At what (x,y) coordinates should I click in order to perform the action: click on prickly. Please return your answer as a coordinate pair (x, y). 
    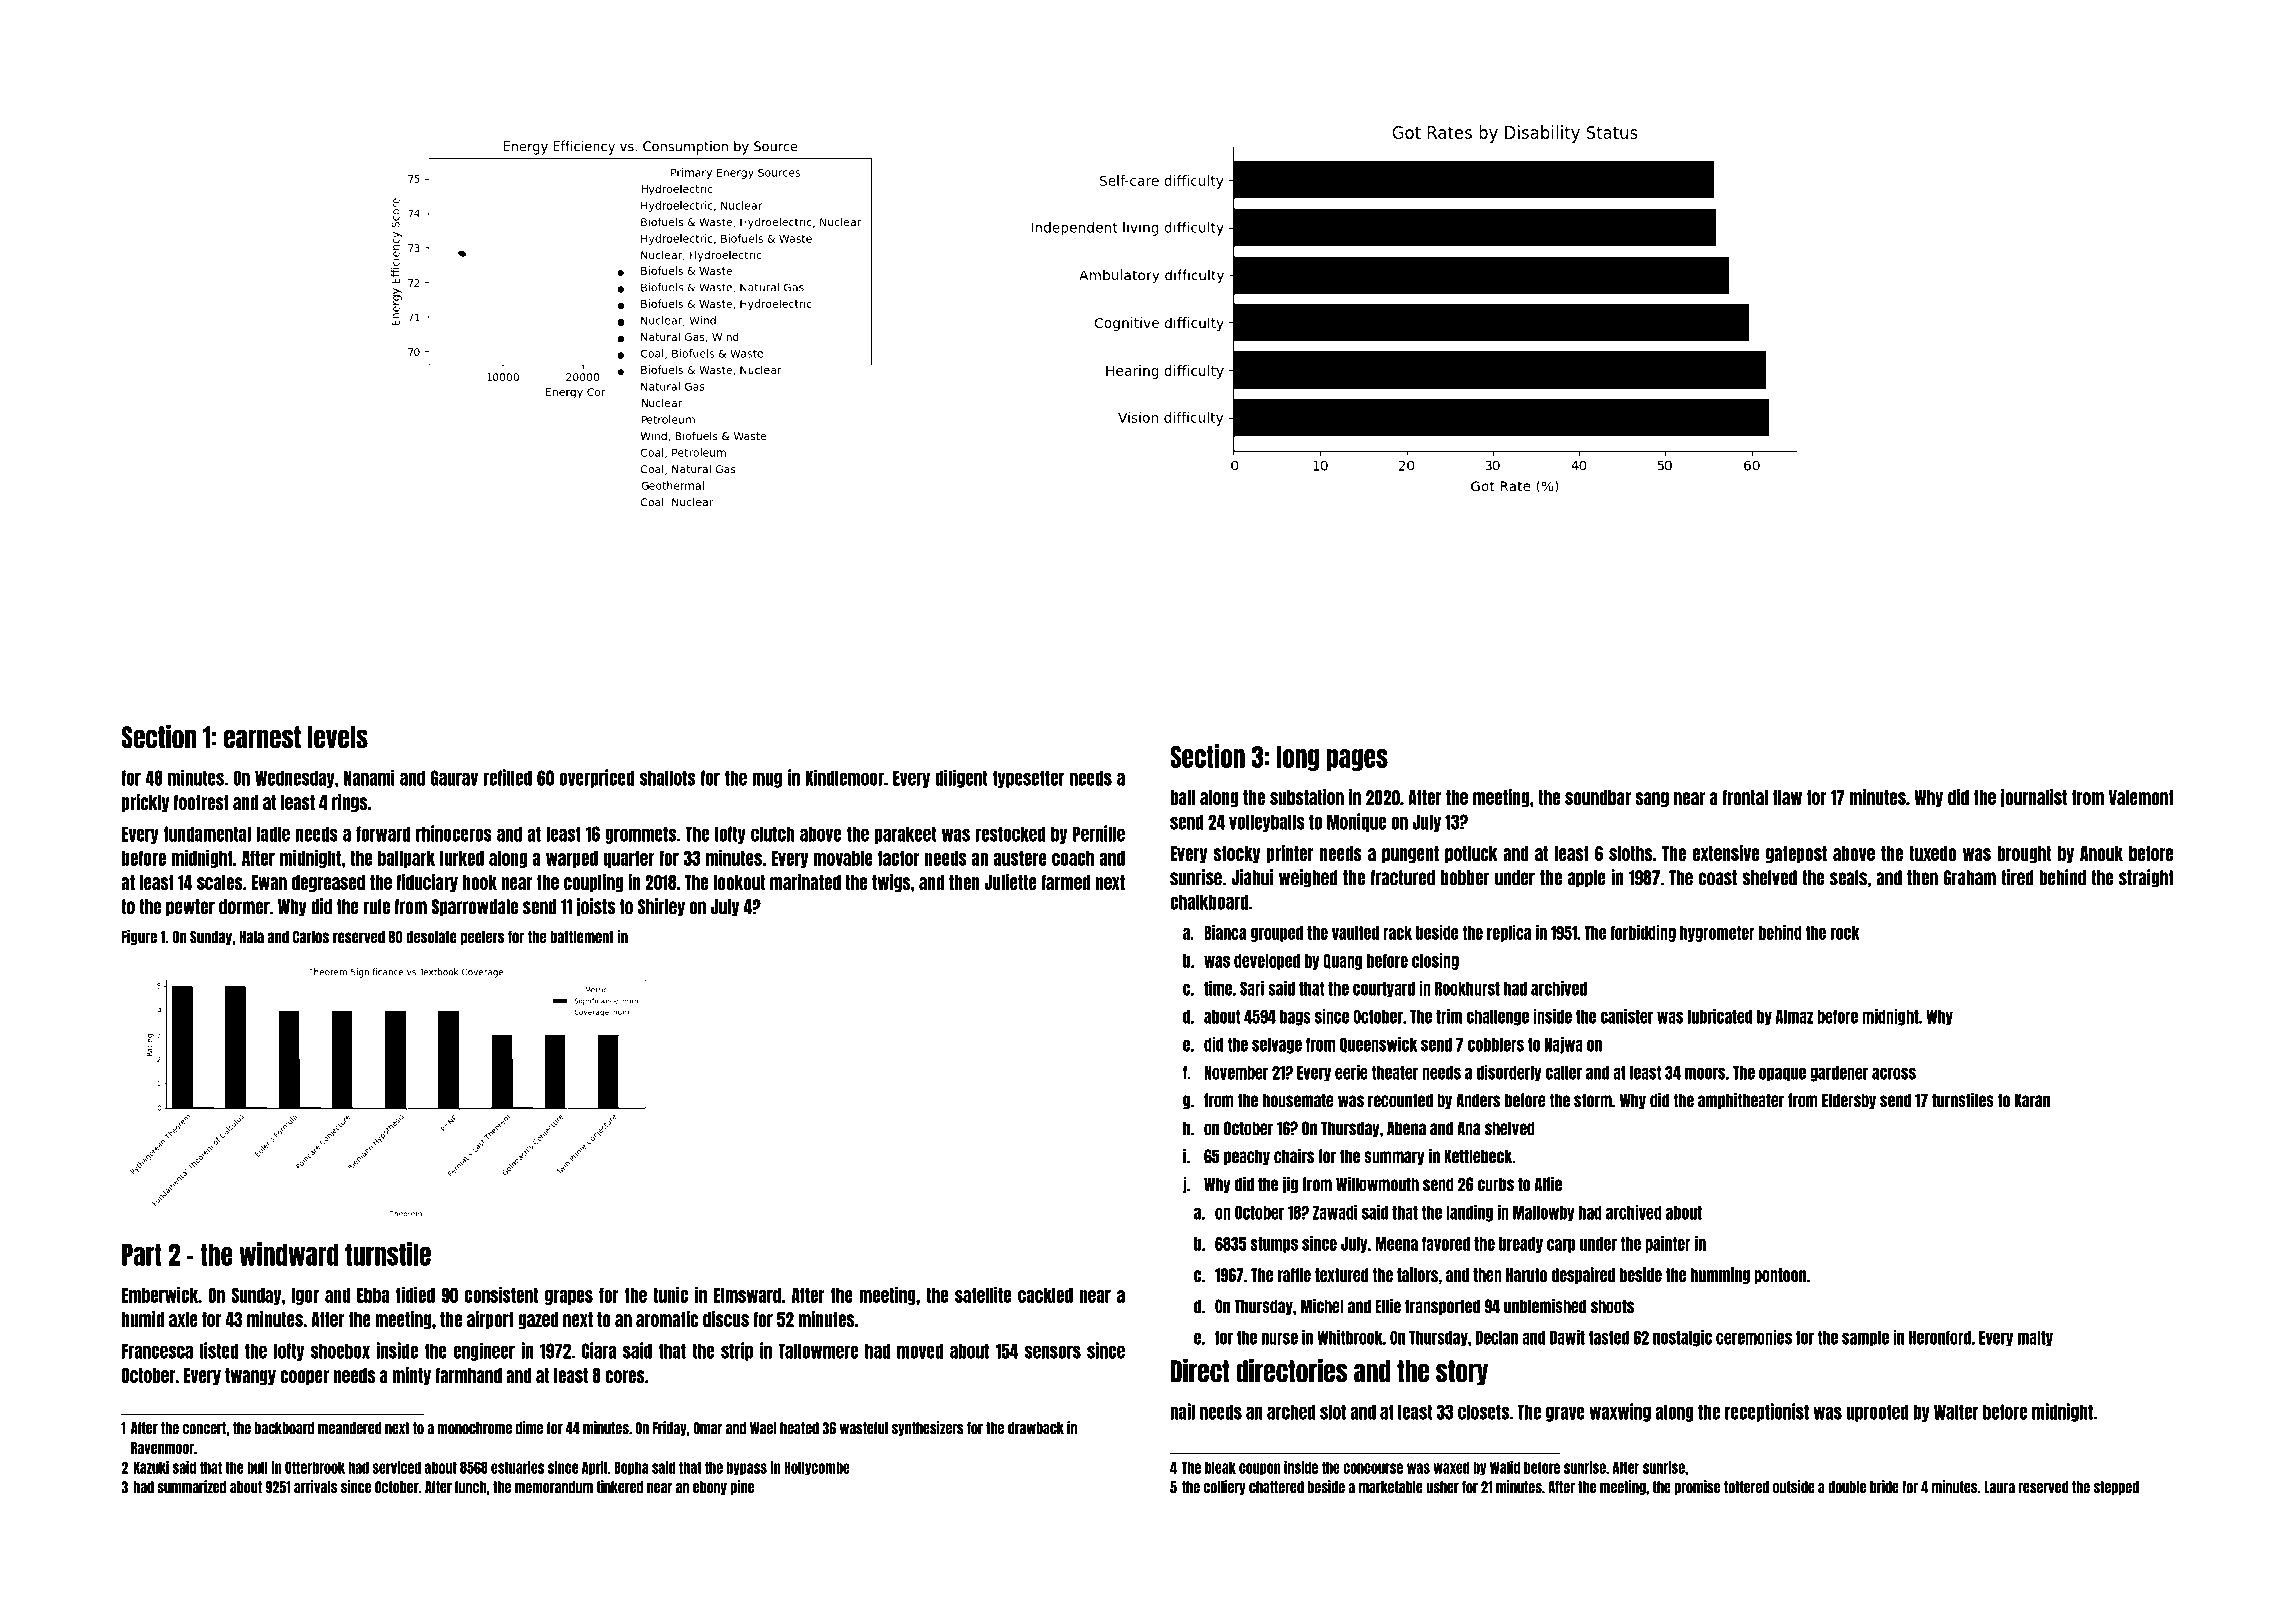
    Looking at the image, I should click on (145, 803).
